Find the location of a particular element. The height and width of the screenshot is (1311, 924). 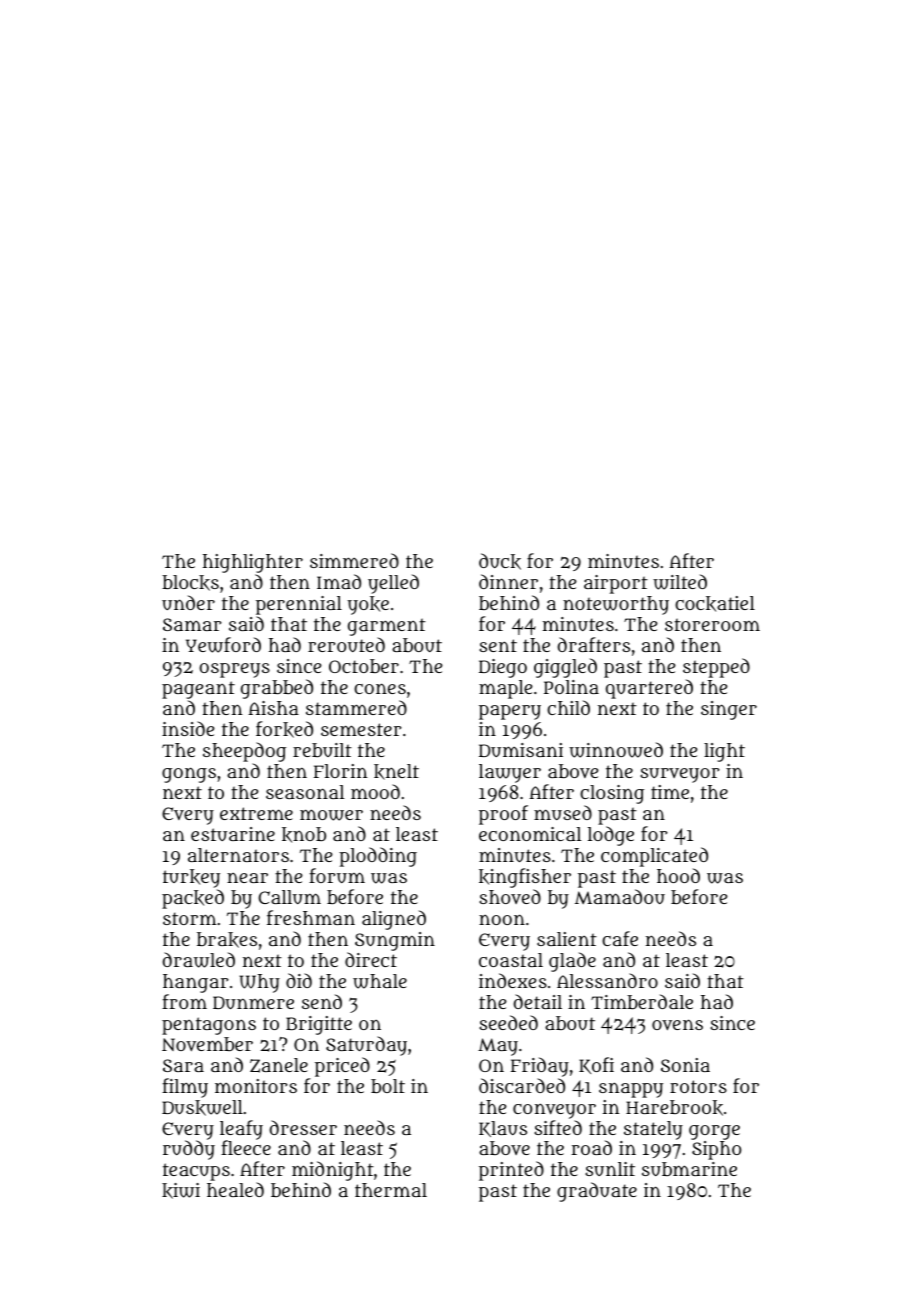

blocks is located at coordinates (190, 583).
